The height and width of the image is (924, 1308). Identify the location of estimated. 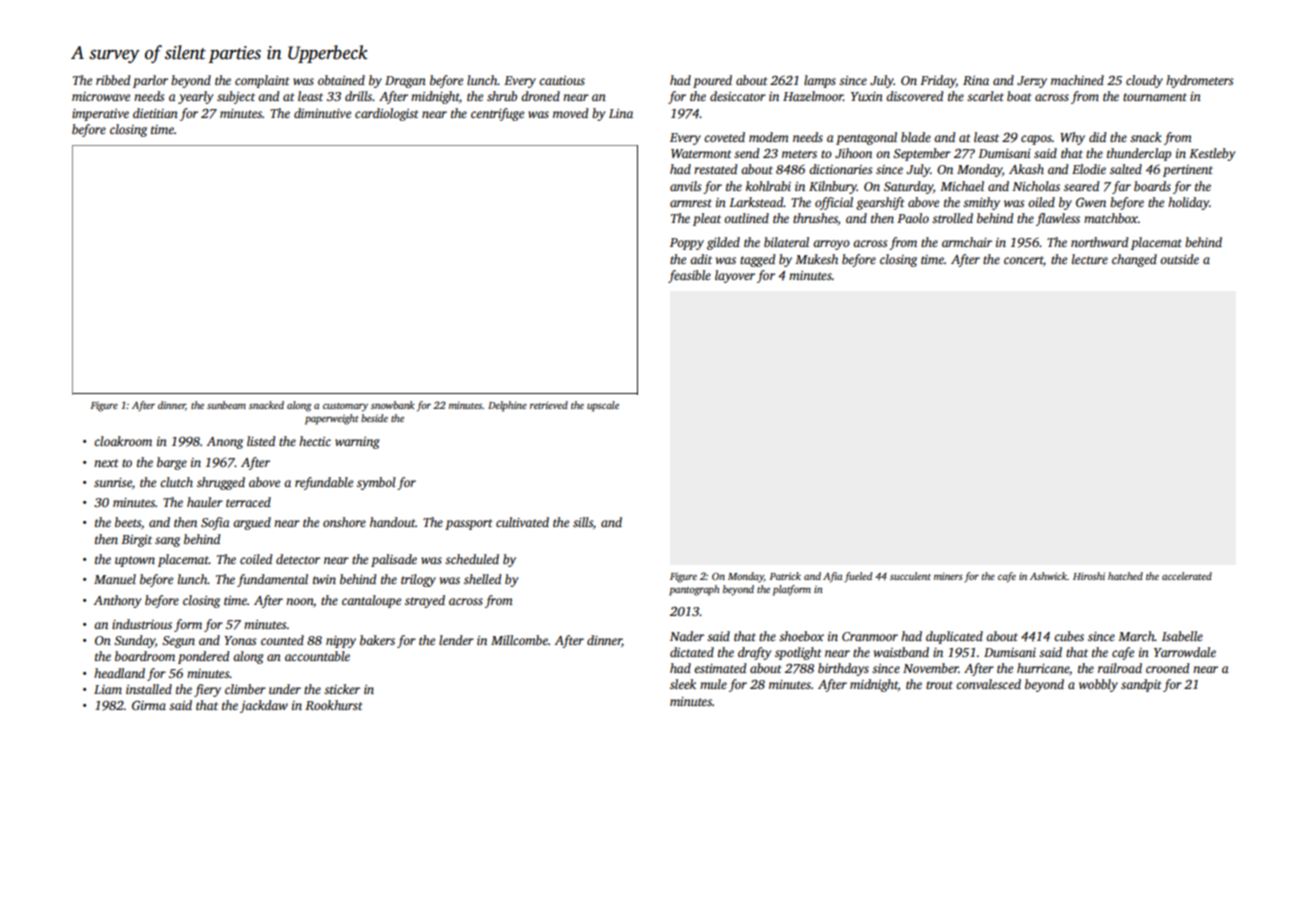
(720, 668).
